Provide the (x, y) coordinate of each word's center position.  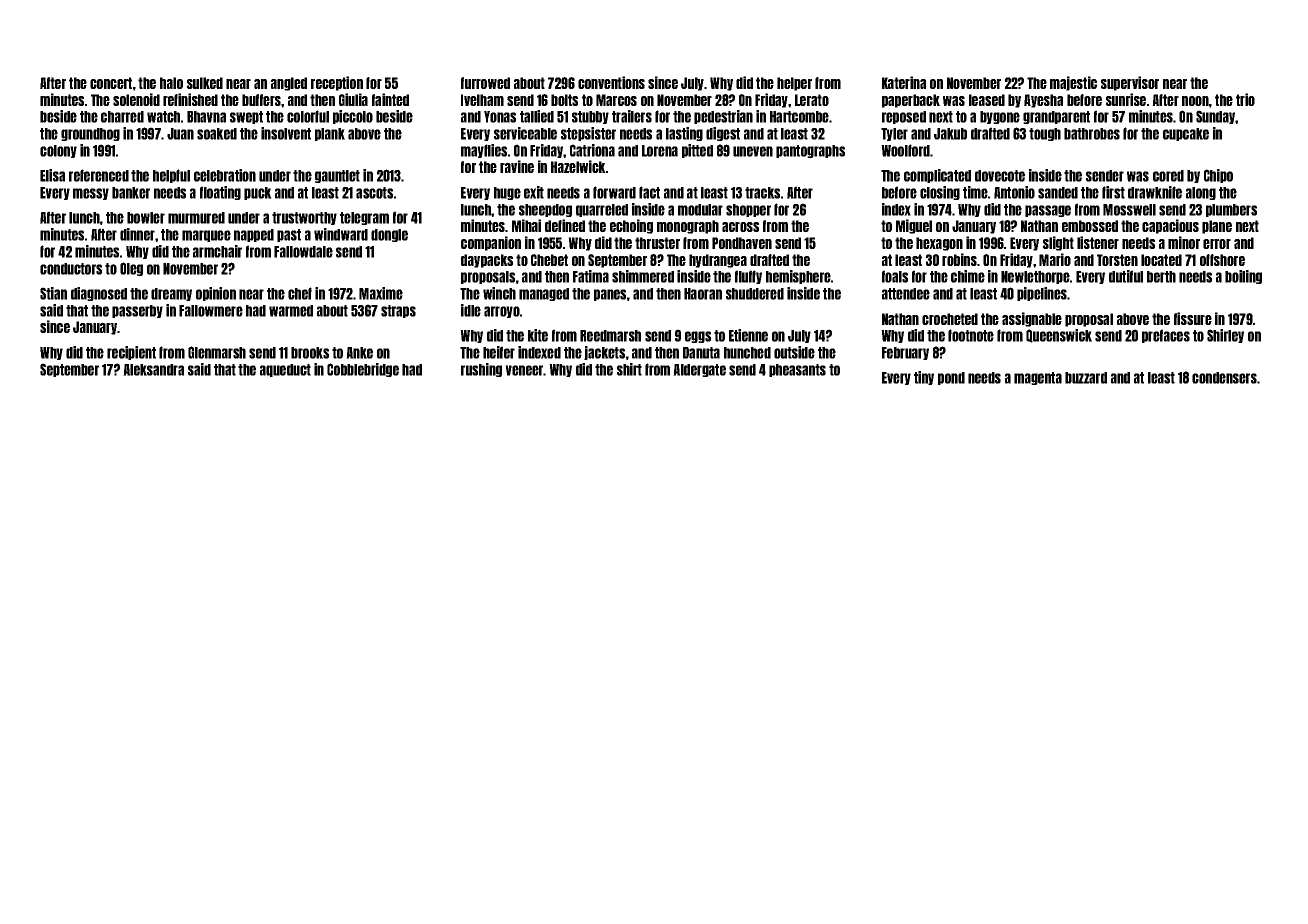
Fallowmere (211, 311)
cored (1168, 176)
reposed (904, 117)
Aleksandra (153, 370)
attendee (906, 294)
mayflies (484, 151)
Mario (1055, 259)
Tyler (894, 134)
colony (58, 151)
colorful (308, 116)
